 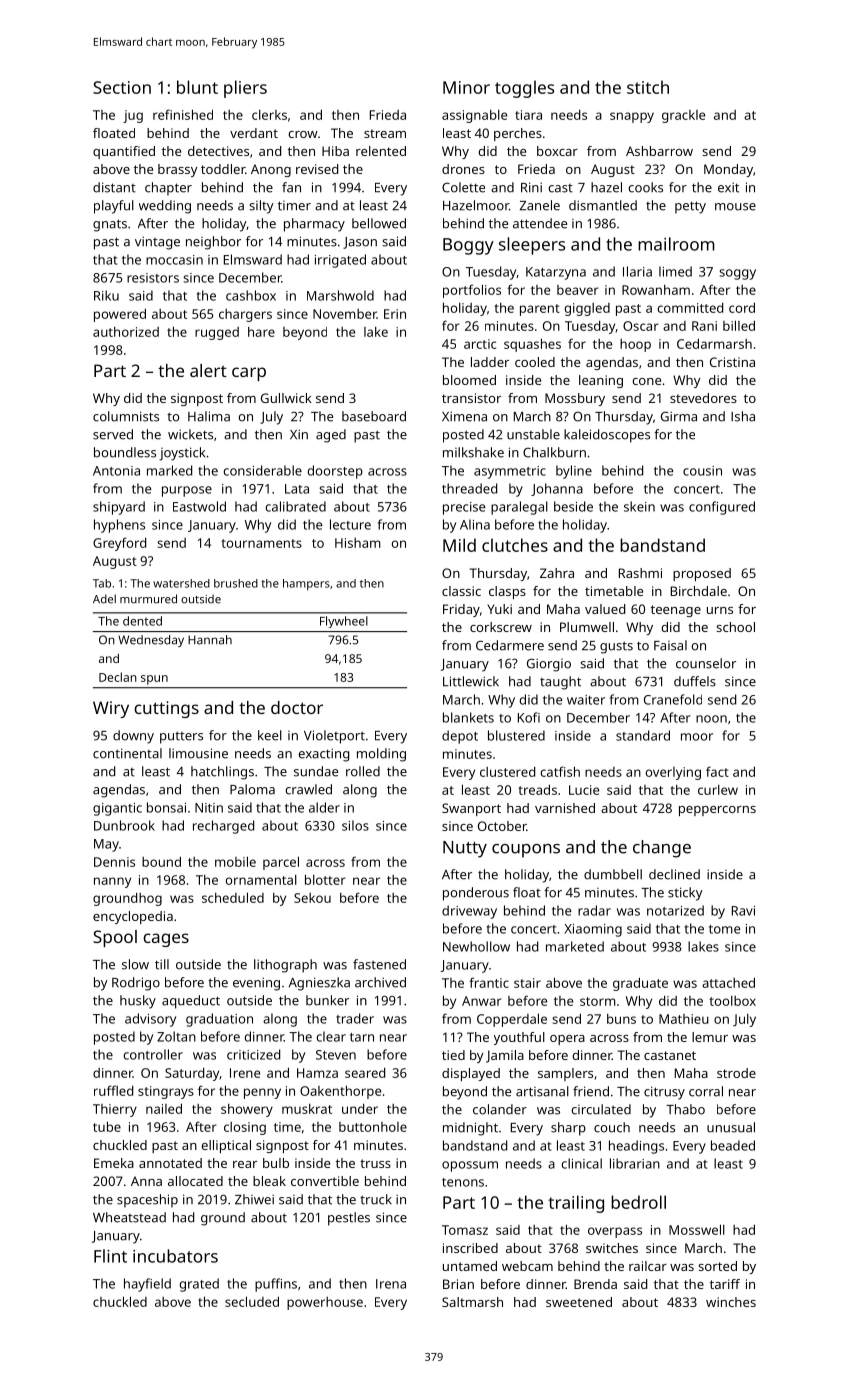 I want to click on pharmacy, so click(x=314, y=225).
